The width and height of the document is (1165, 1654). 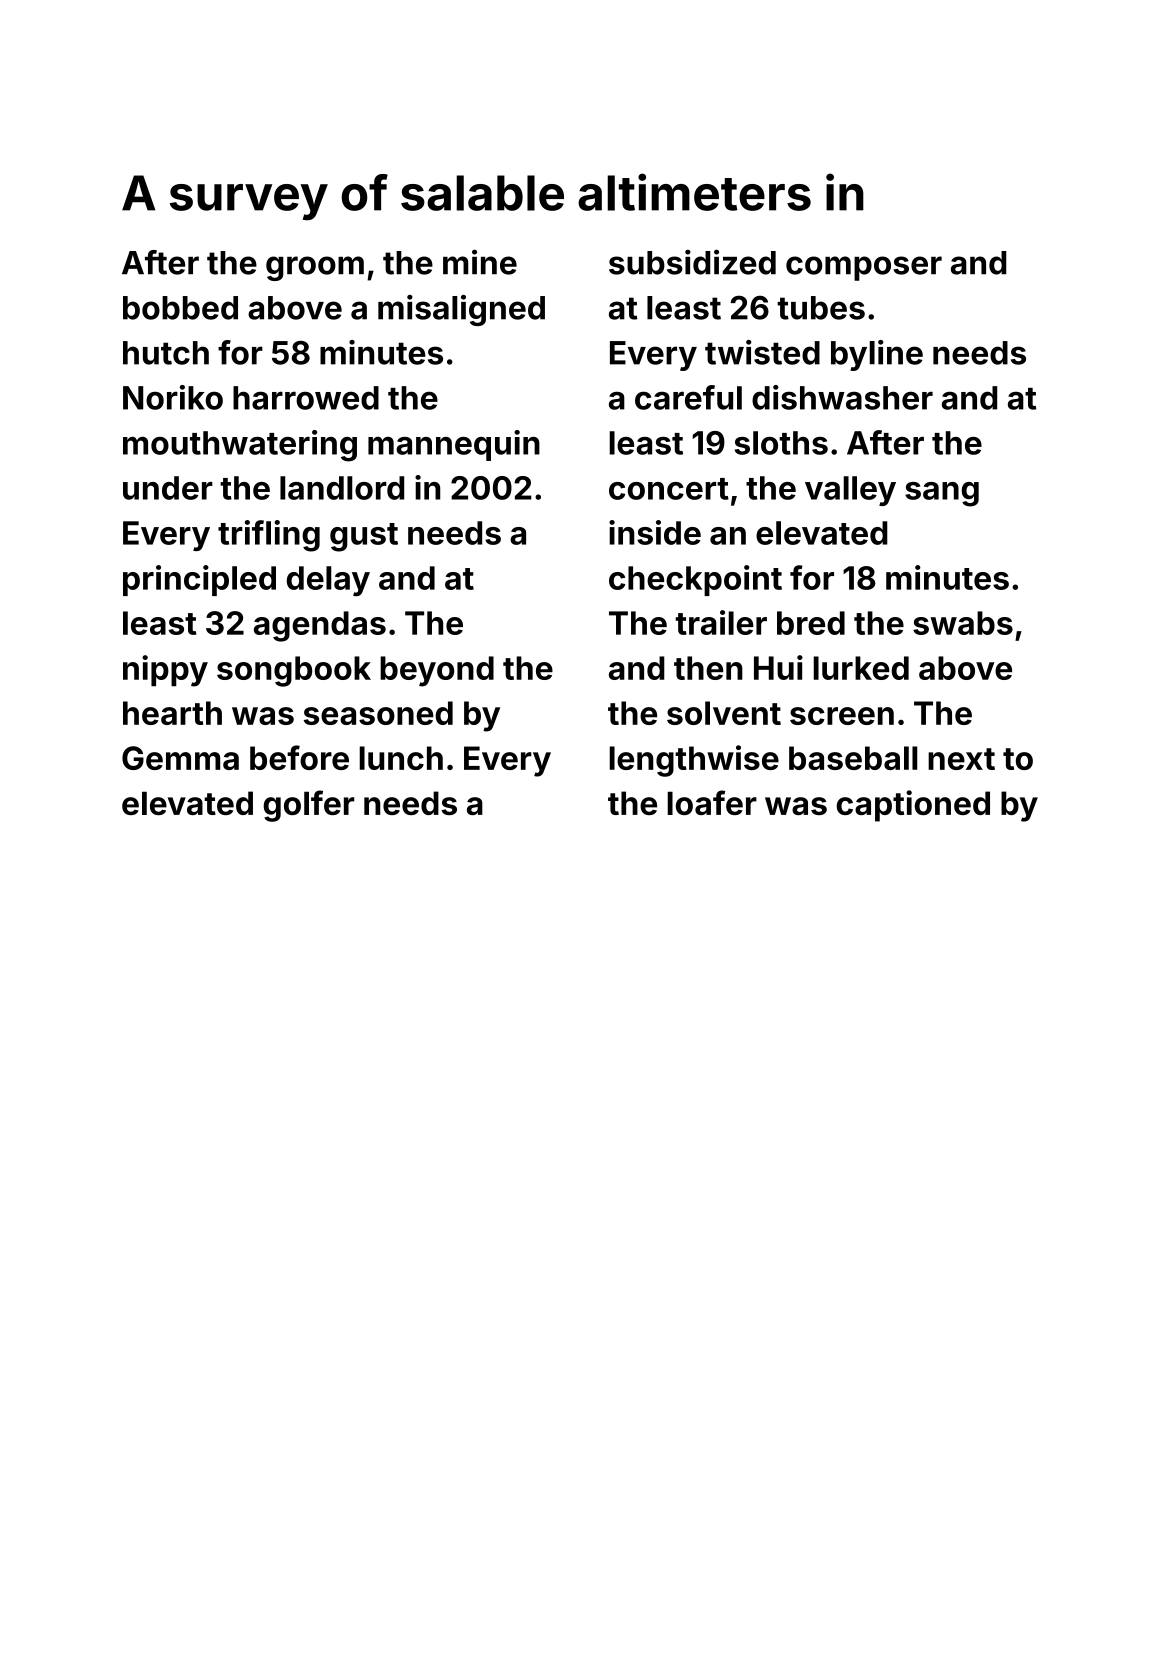 I want to click on screen, so click(x=842, y=716).
